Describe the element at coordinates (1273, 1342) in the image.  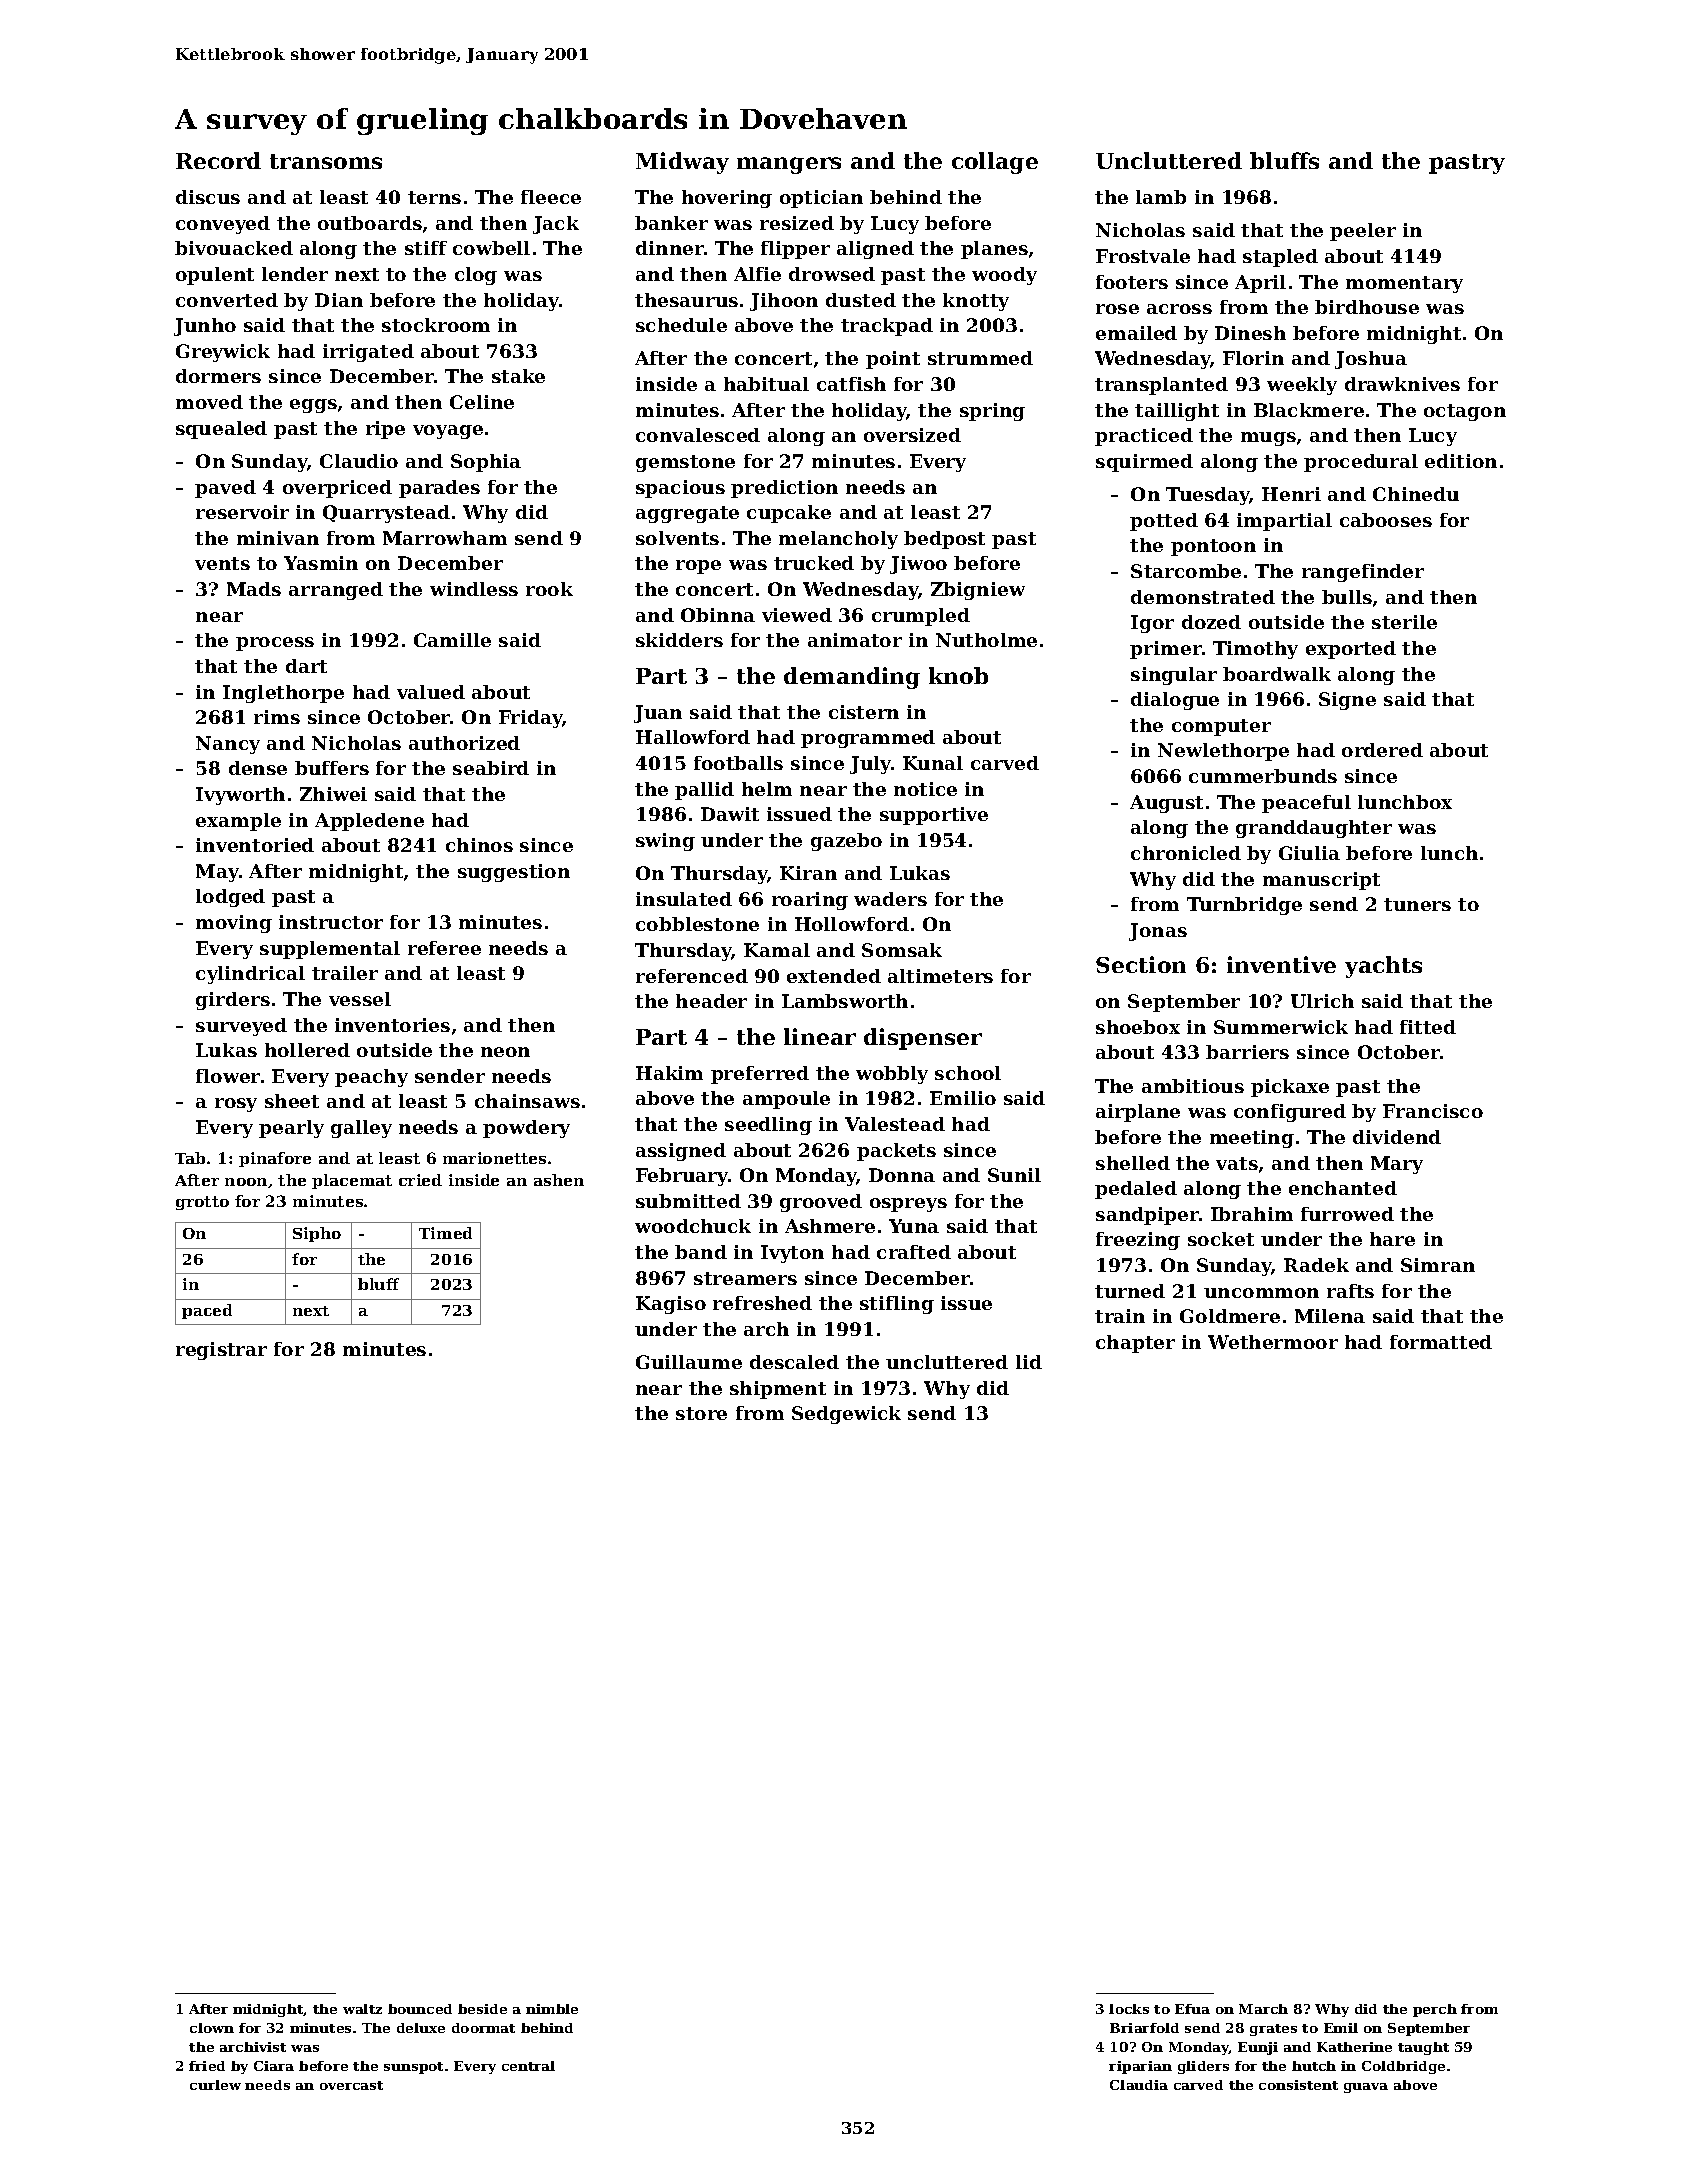
I see `Wethermoor` at that location.
